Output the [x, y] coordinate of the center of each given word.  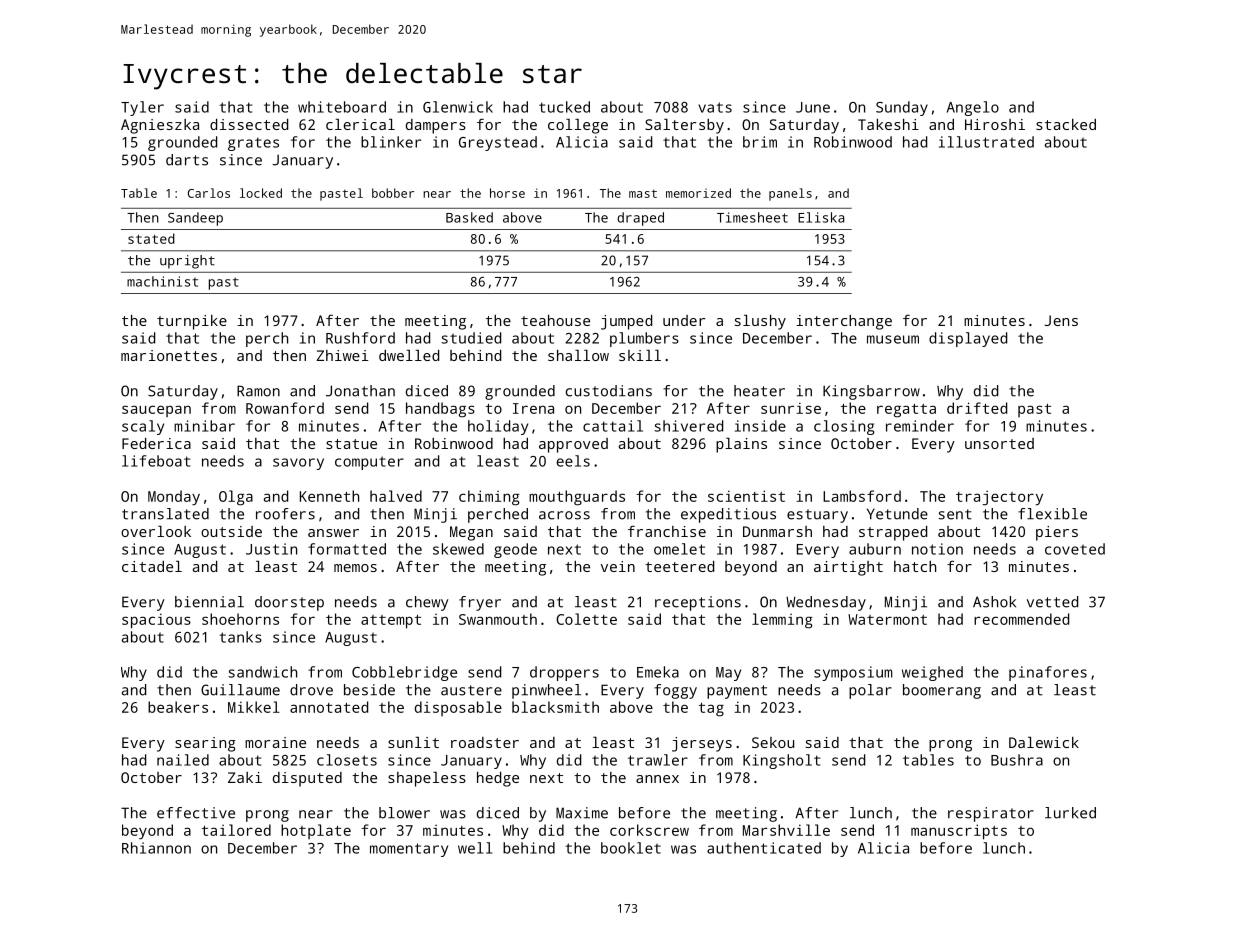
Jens [1061, 320]
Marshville [786, 830]
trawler [658, 760]
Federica [156, 443]
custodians [609, 391]
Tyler [142, 108]
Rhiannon [156, 848]
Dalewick [1044, 742]
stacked [1066, 124]
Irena [533, 408]
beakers [178, 707]
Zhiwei [342, 355]
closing [844, 427]
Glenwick [458, 107]
